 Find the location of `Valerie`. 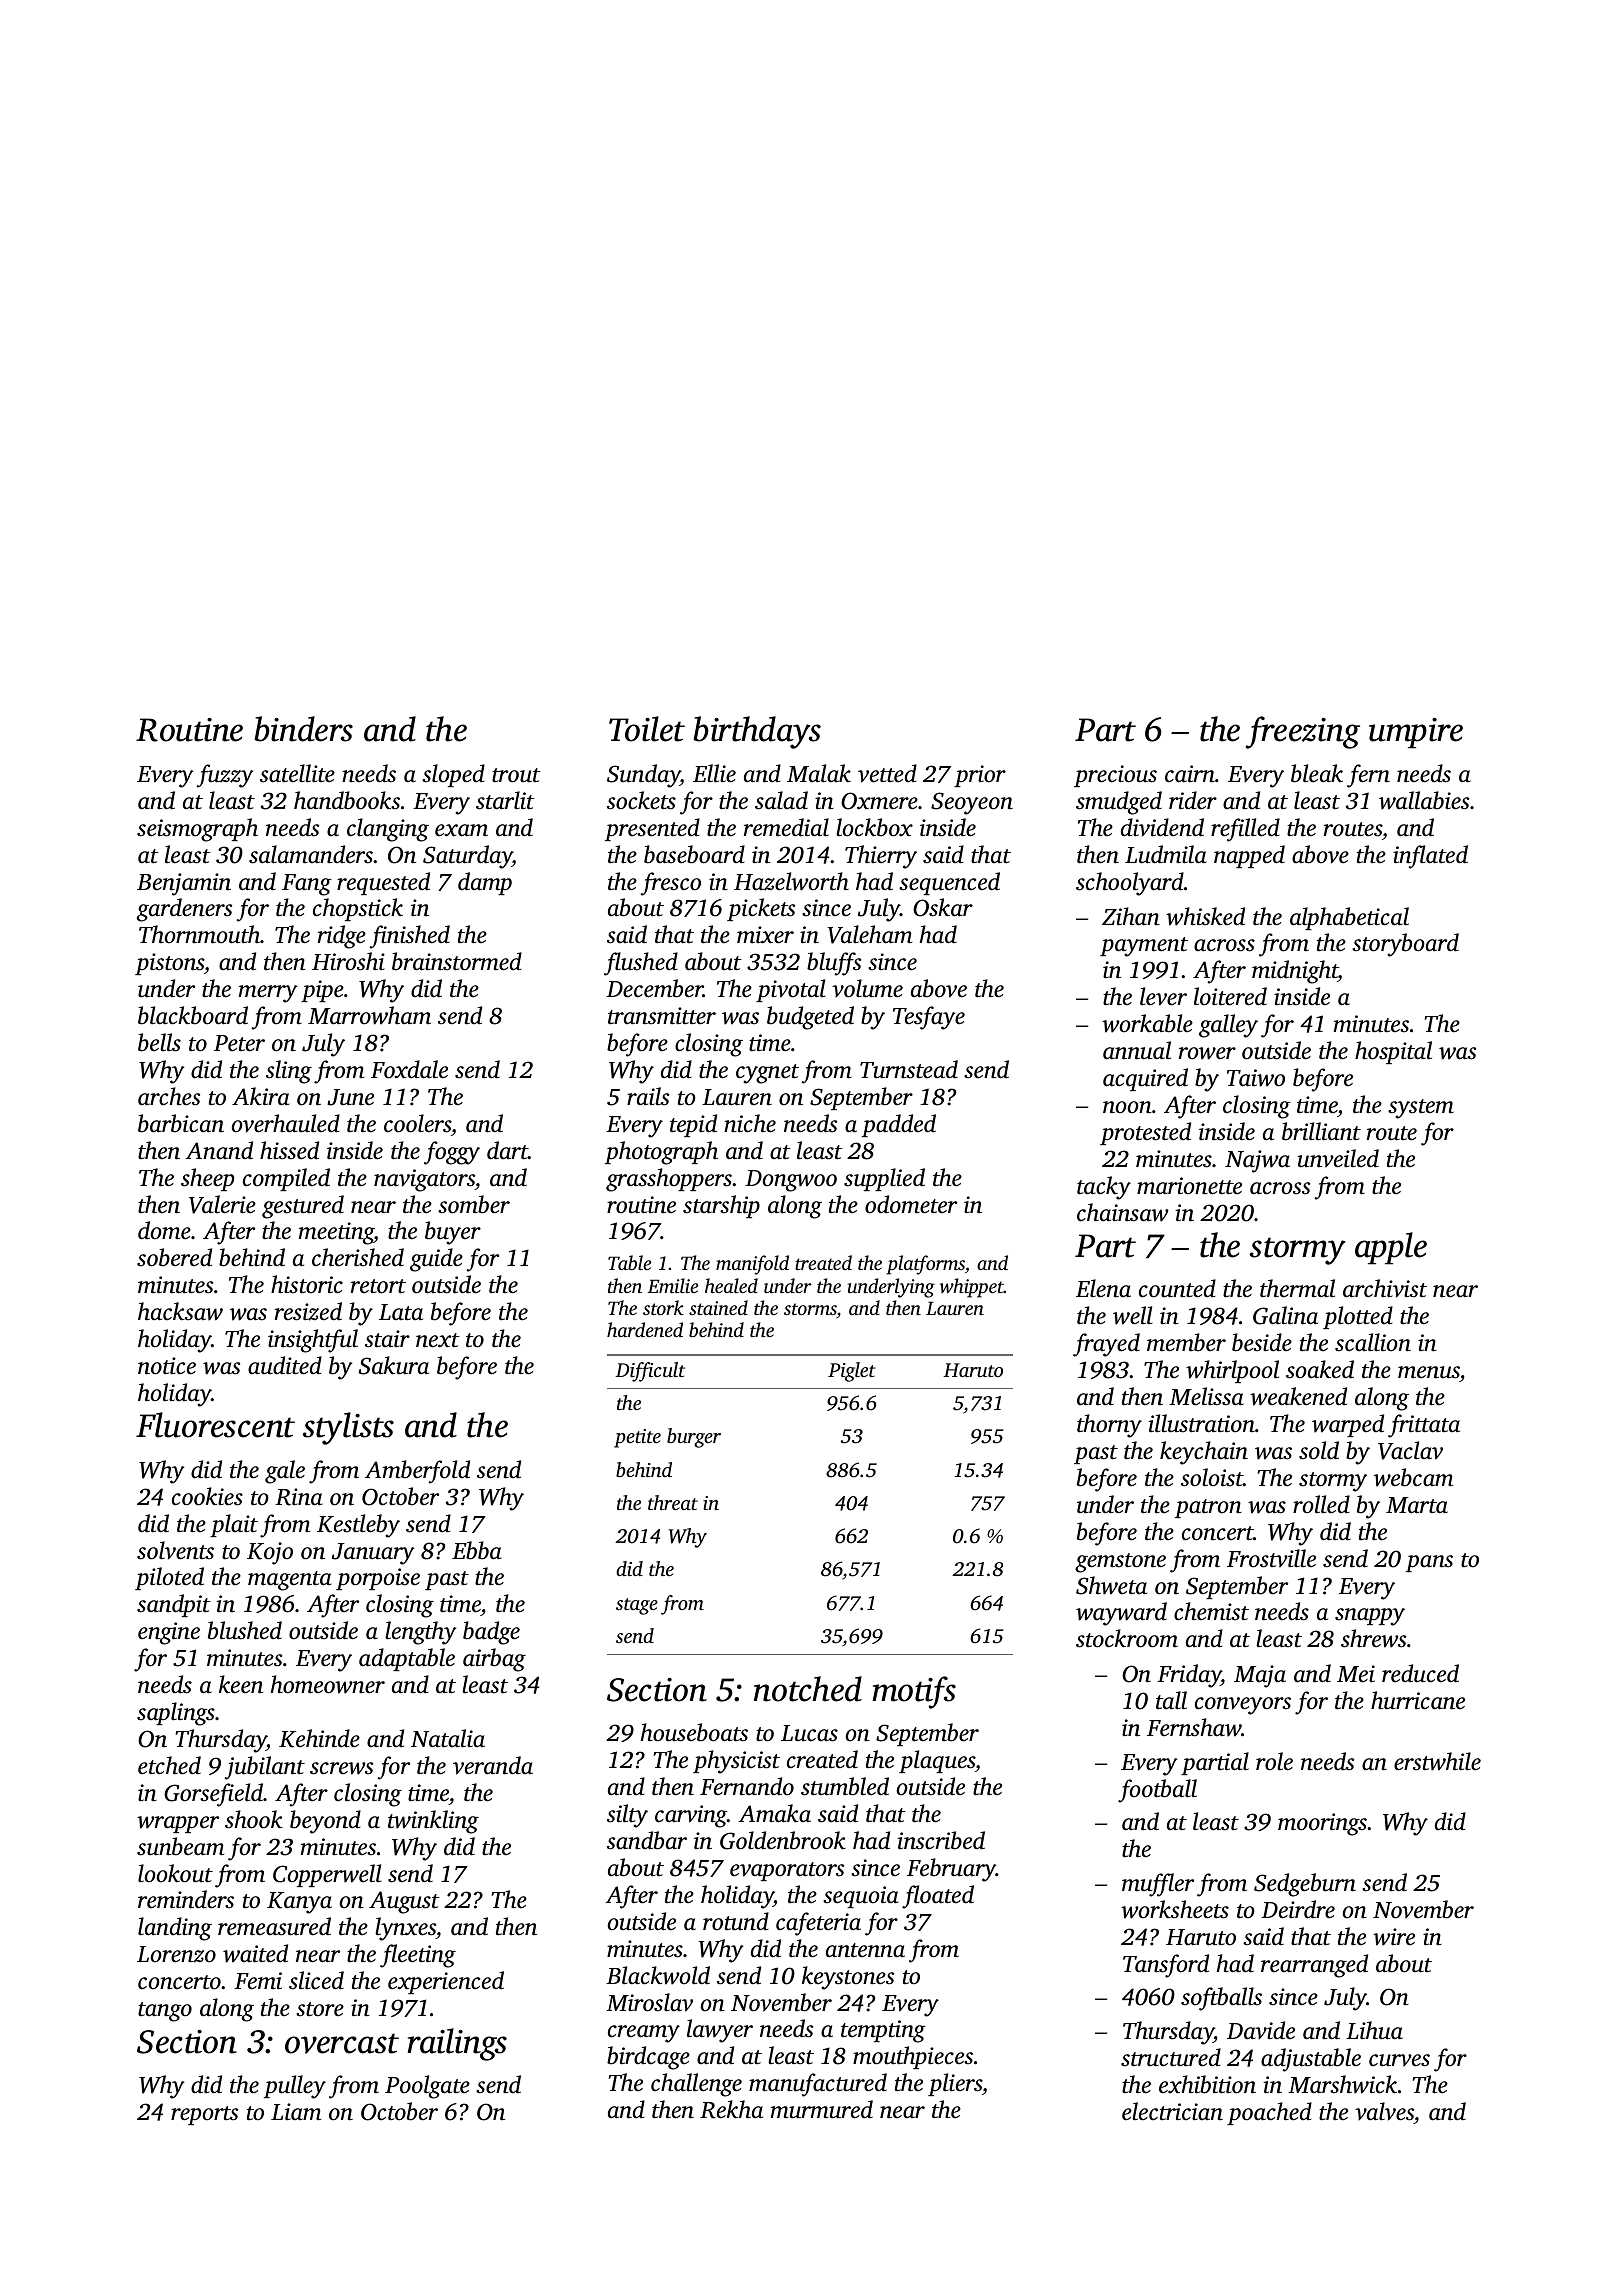

Valerie is located at coordinates (222, 1204).
